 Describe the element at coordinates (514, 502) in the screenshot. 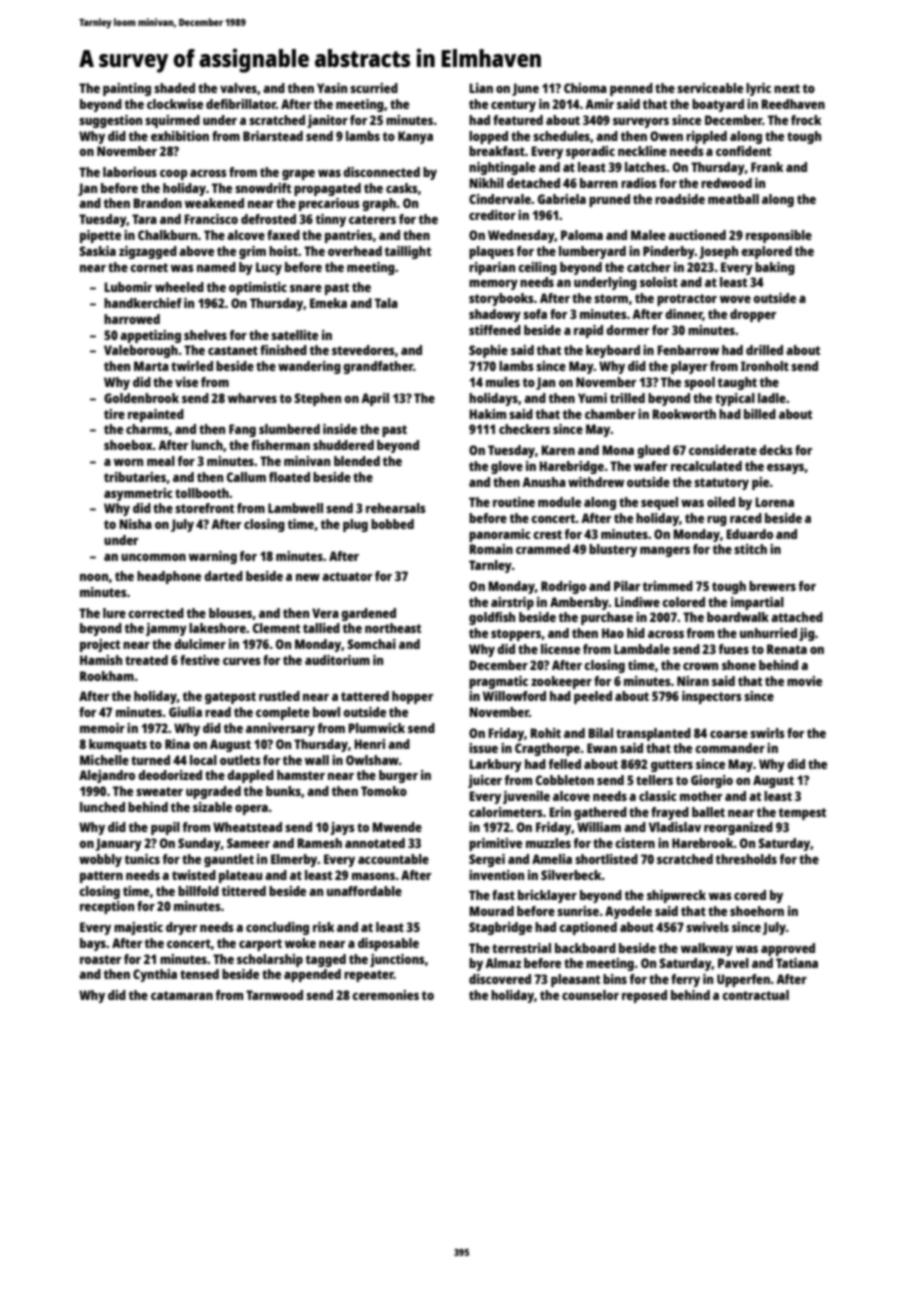

I see `routine` at that location.
